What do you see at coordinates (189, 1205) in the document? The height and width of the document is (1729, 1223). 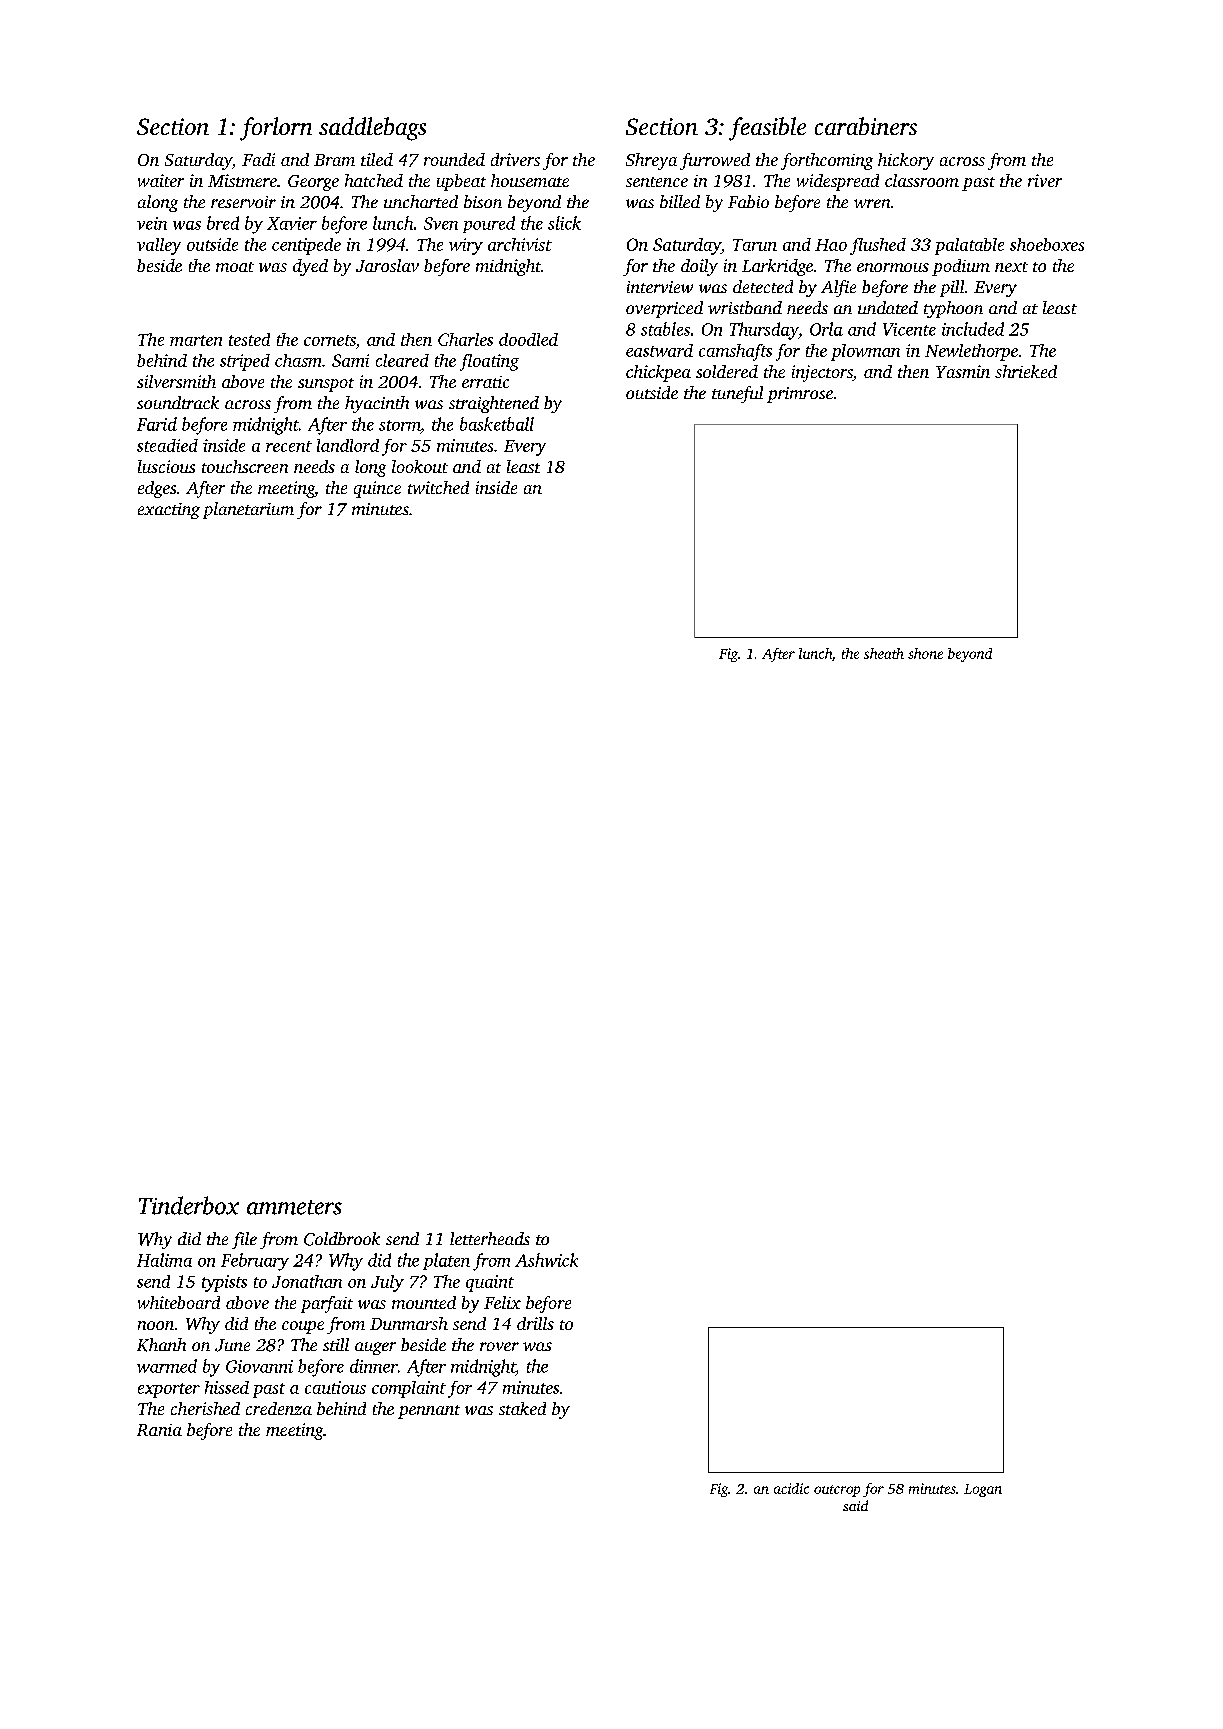 I see `Tinderbox` at bounding box center [189, 1205].
